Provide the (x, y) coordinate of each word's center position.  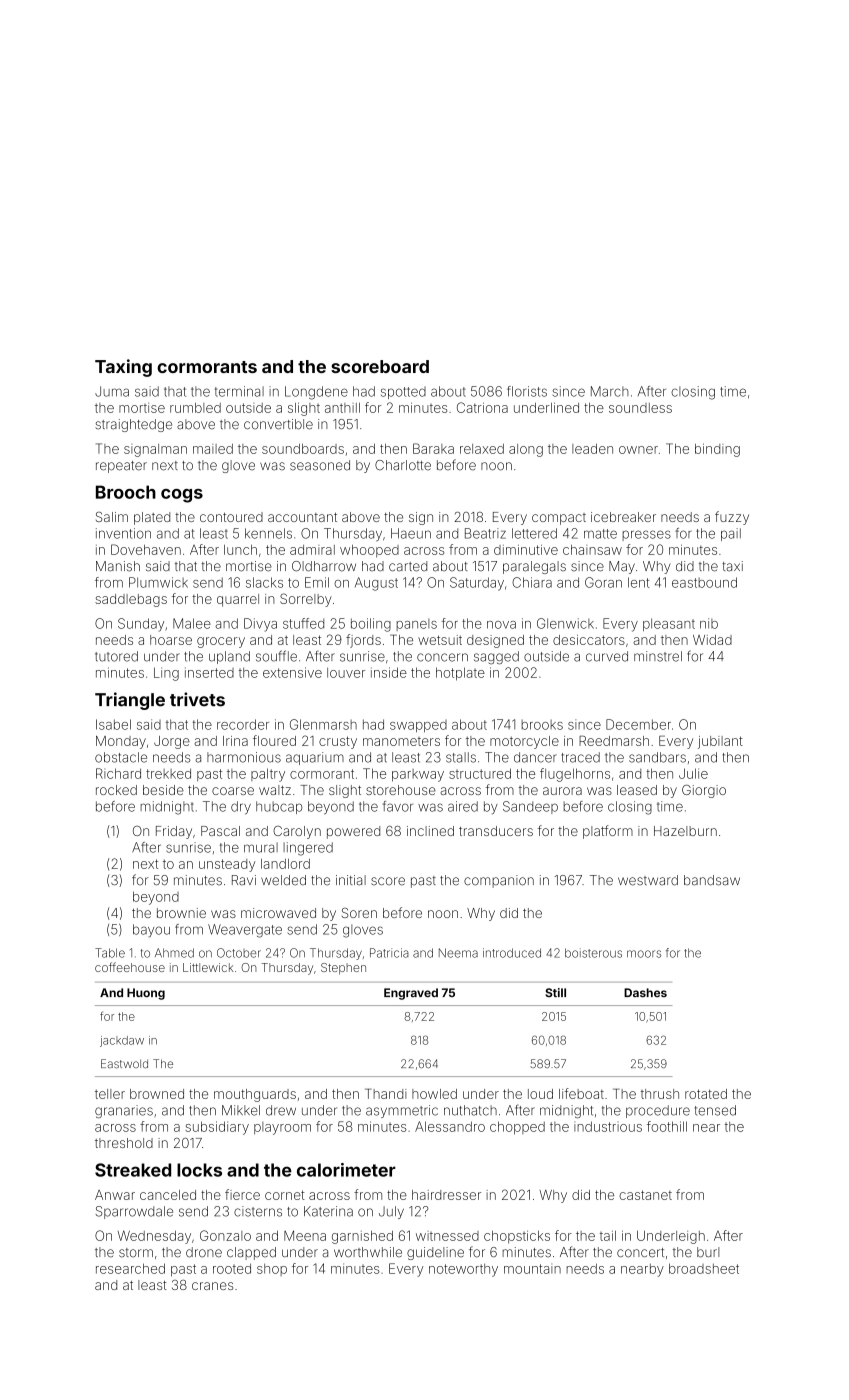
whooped (369, 551)
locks (199, 1170)
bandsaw (712, 880)
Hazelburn (685, 831)
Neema (458, 953)
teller (110, 1094)
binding (717, 450)
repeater (121, 467)
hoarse (171, 640)
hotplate (460, 674)
